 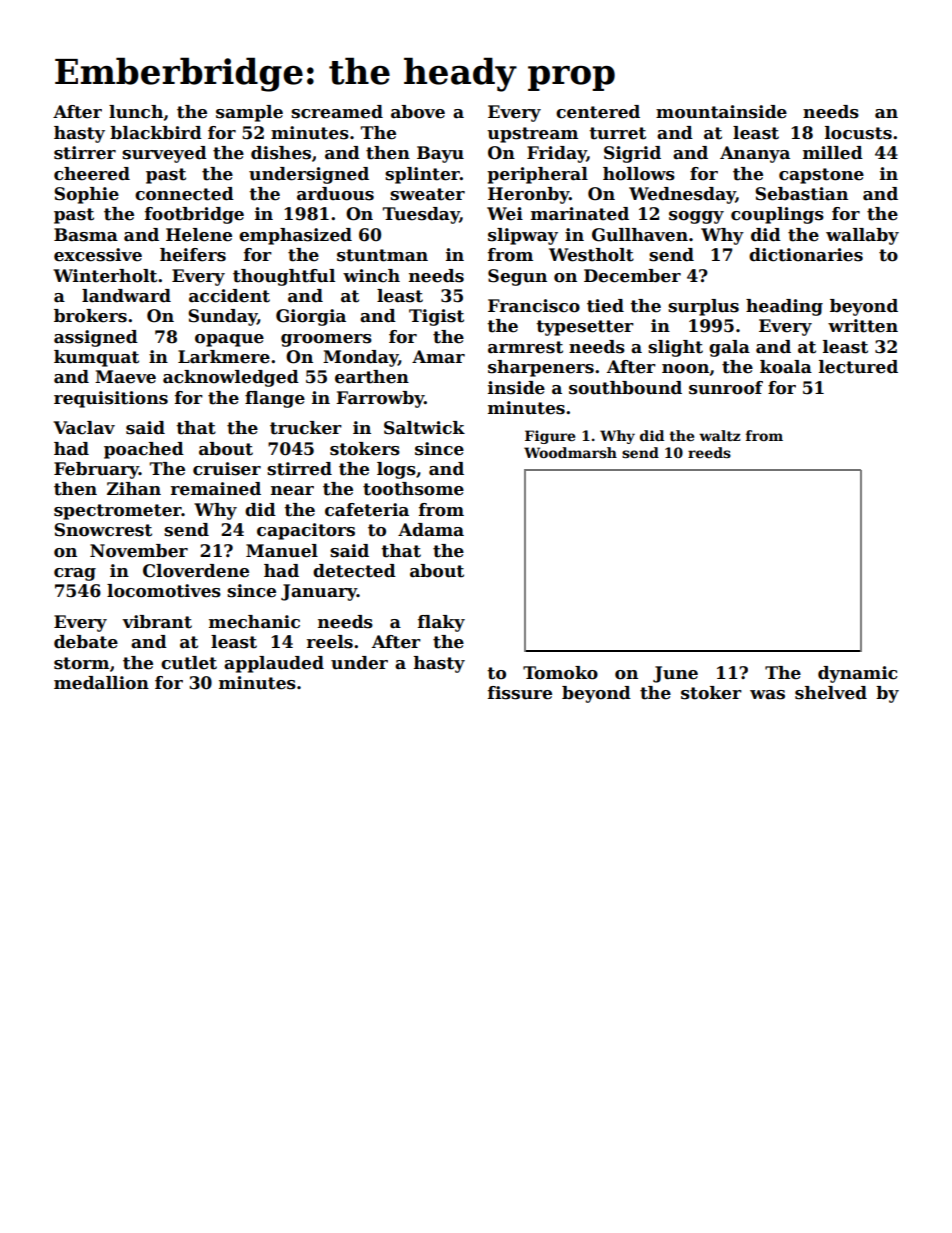 What do you see at coordinates (249, 113) in the image?
I see `sample` at bounding box center [249, 113].
